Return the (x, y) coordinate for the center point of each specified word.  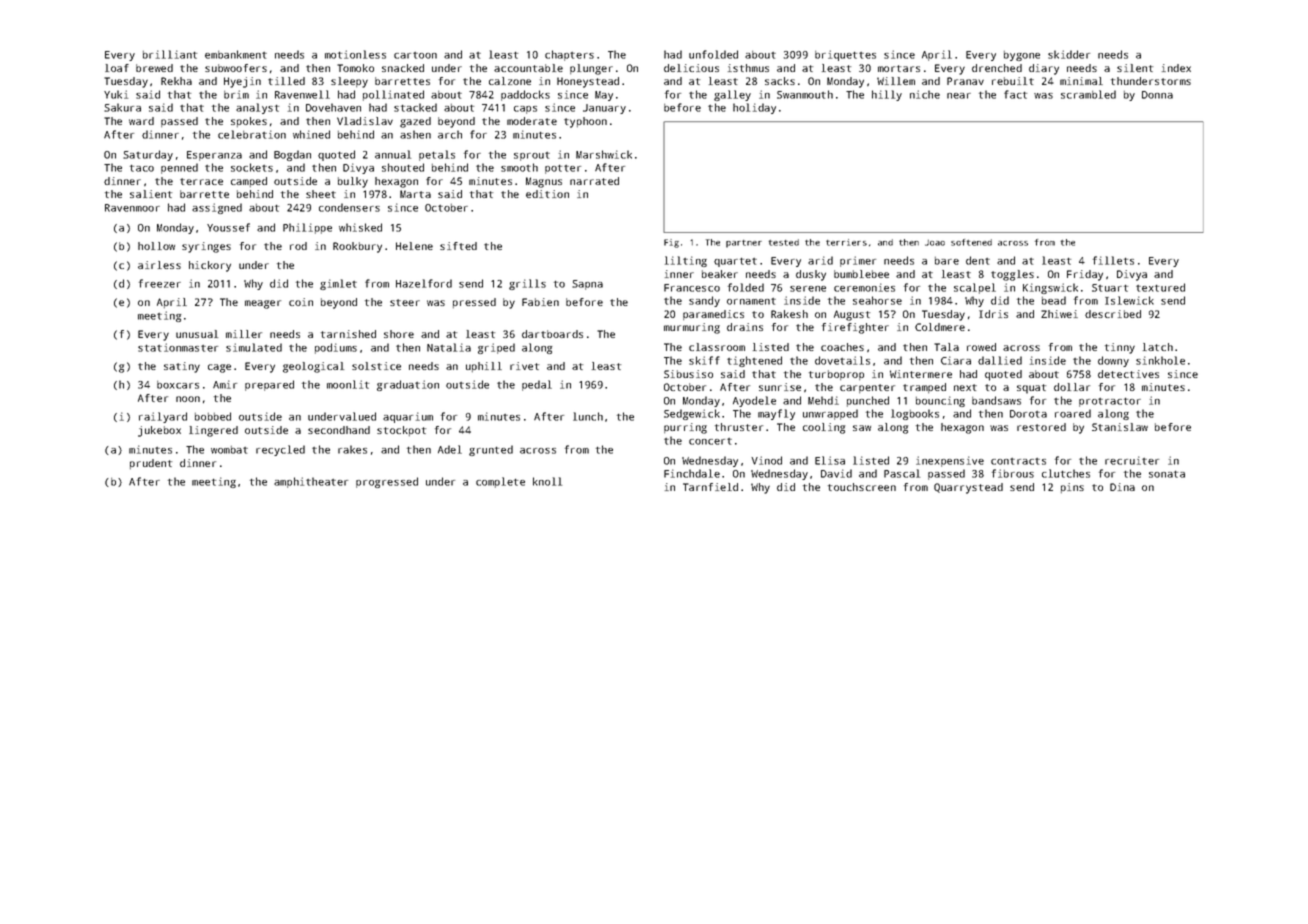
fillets (1113, 260)
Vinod (766, 460)
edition (547, 194)
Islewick (1129, 300)
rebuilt (1013, 81)
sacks (780, 81)
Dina (1122, 487)
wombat (229, 450)
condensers (349, 207)
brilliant (170, 54)
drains (745, 327)
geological (313, 367)
